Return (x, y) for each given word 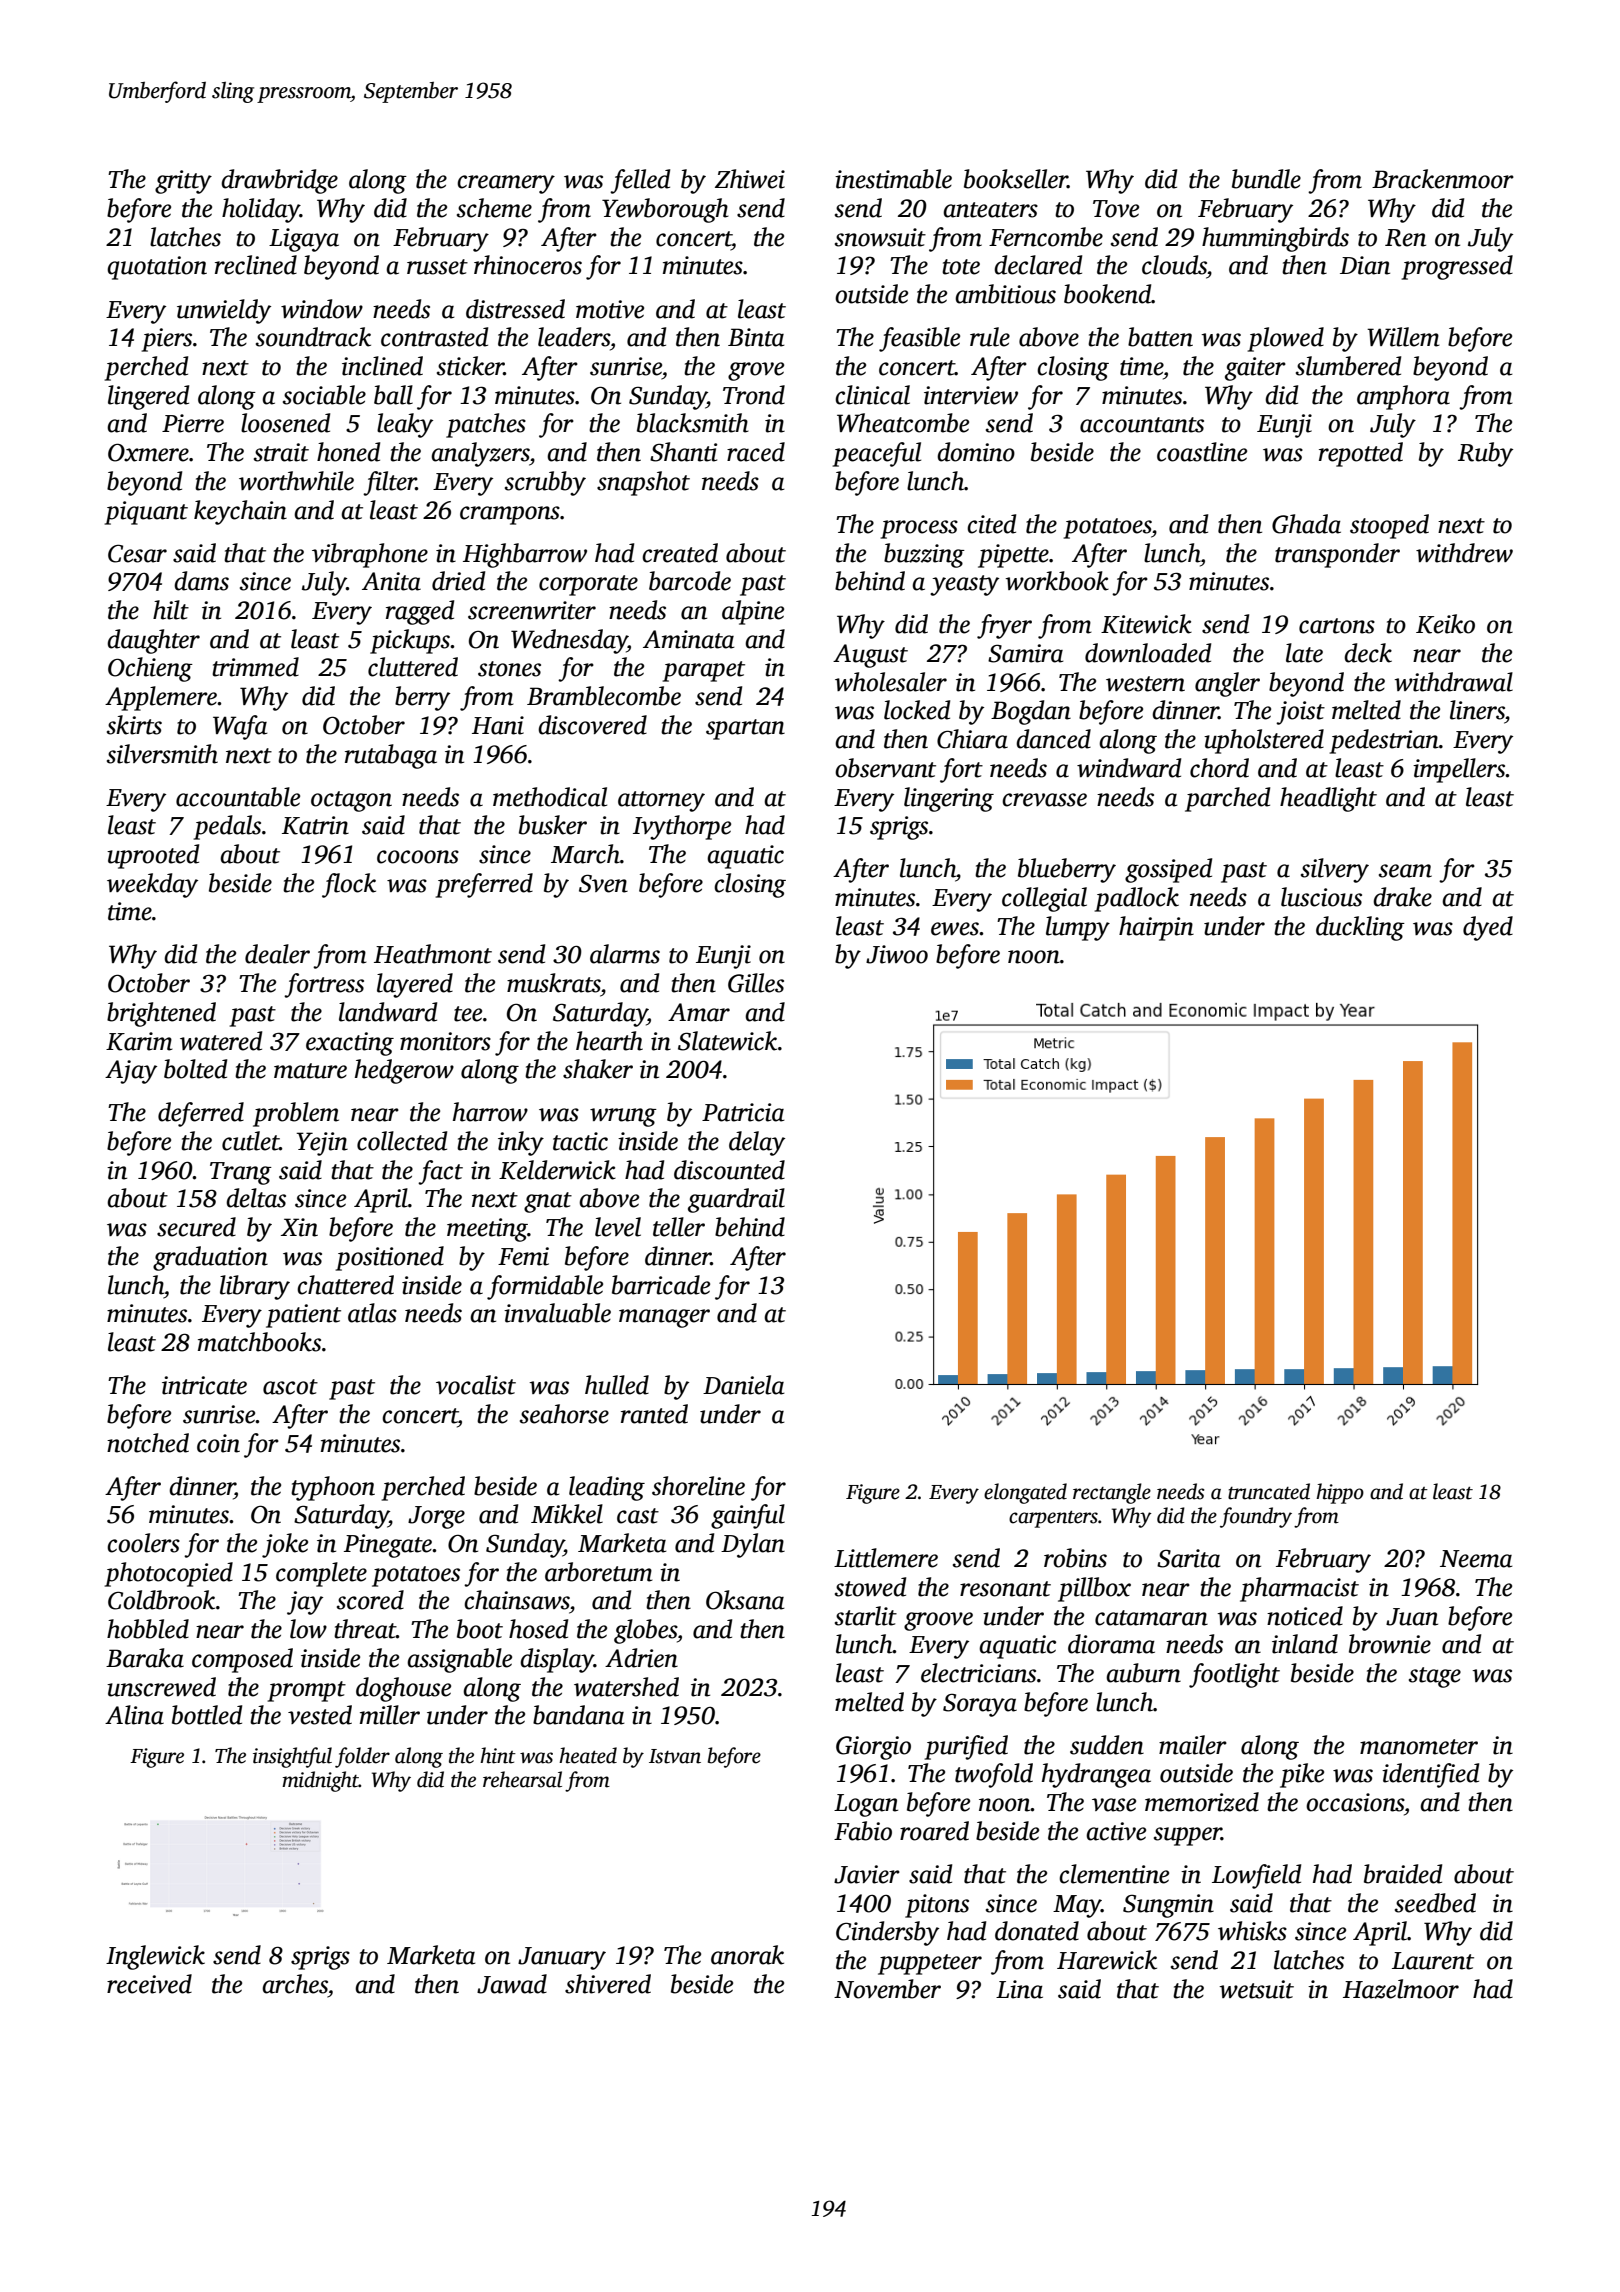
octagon (351, 801)
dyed (1488, 928)
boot (480, 1629)
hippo (1340, 1493)
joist (1300, 713)
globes (645, 1631)
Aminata (689, 639)
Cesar (137, 553)
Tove (1116, 209)
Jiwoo (897, 954)
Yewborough (665, 210)
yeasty (964, 585)
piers (167, 340)
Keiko (1445, 624)
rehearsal (522, 1779)
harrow (490, 1112)
